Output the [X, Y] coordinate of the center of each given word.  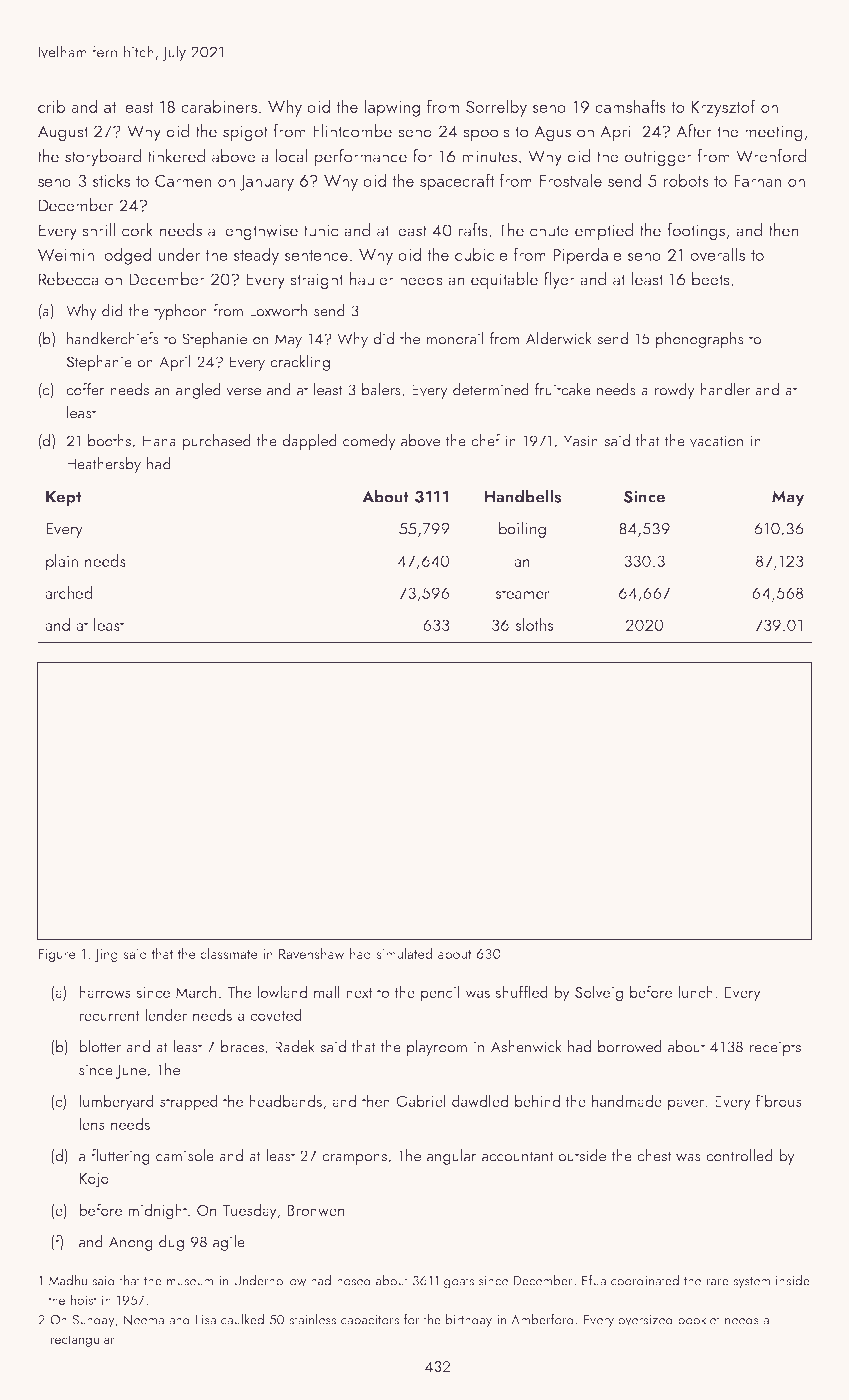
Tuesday [249, 1211]
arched [69, 592]
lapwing [392, 108]
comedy [369, 442]
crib [52, 106]
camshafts [630, 106]
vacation [716, 441]
